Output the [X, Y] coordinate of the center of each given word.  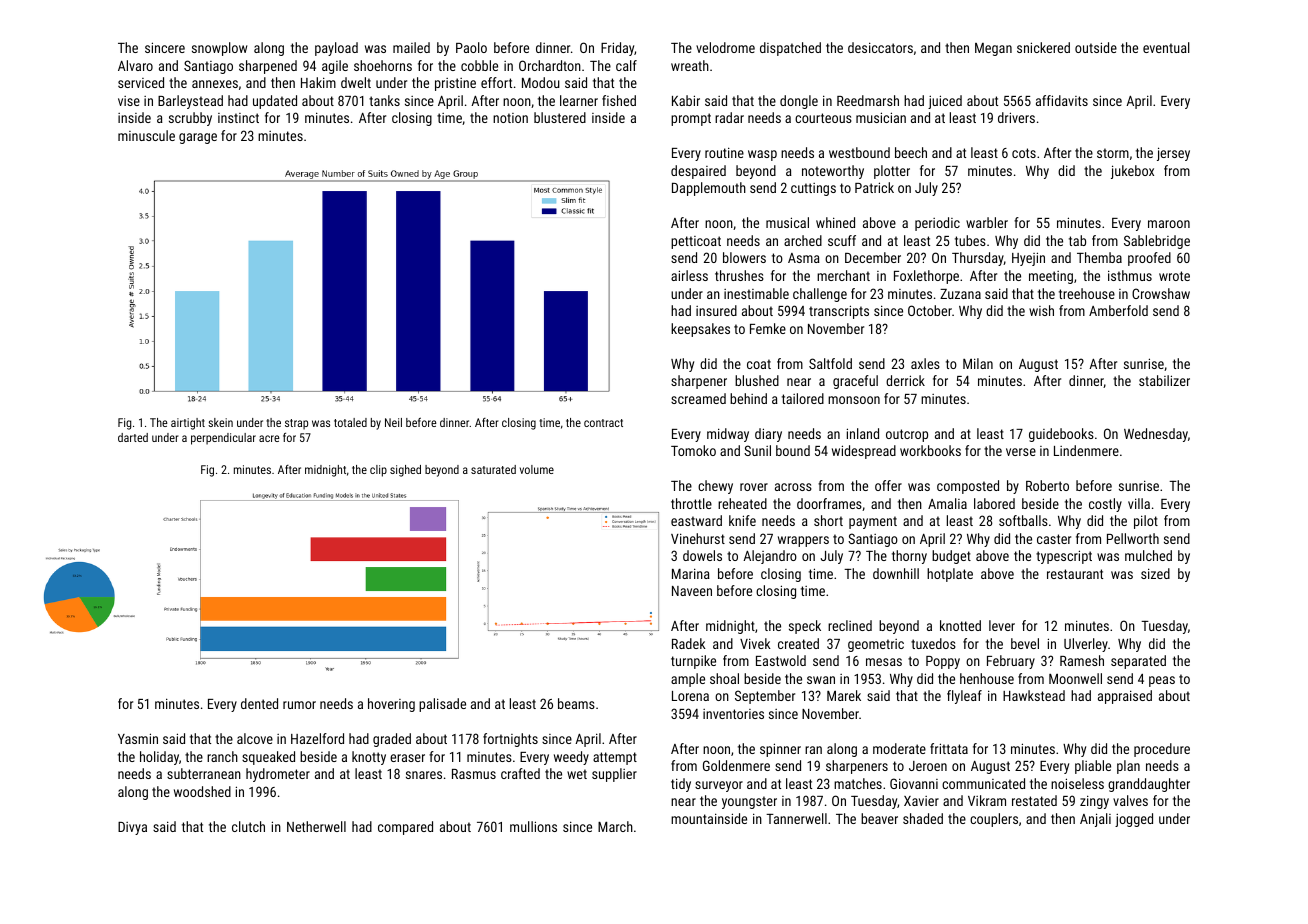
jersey [1173, 154]
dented [259, 703]
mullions [533, 826]
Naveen [692, 591]
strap [296, 424]
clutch [248, 826]
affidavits [1062, 100]
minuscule [146, 135]
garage [198, 138]
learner [579, 100]
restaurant [1075, 574]
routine [724, 152]
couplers [994, 820]
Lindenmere [1086, 450]
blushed [757, 380]
